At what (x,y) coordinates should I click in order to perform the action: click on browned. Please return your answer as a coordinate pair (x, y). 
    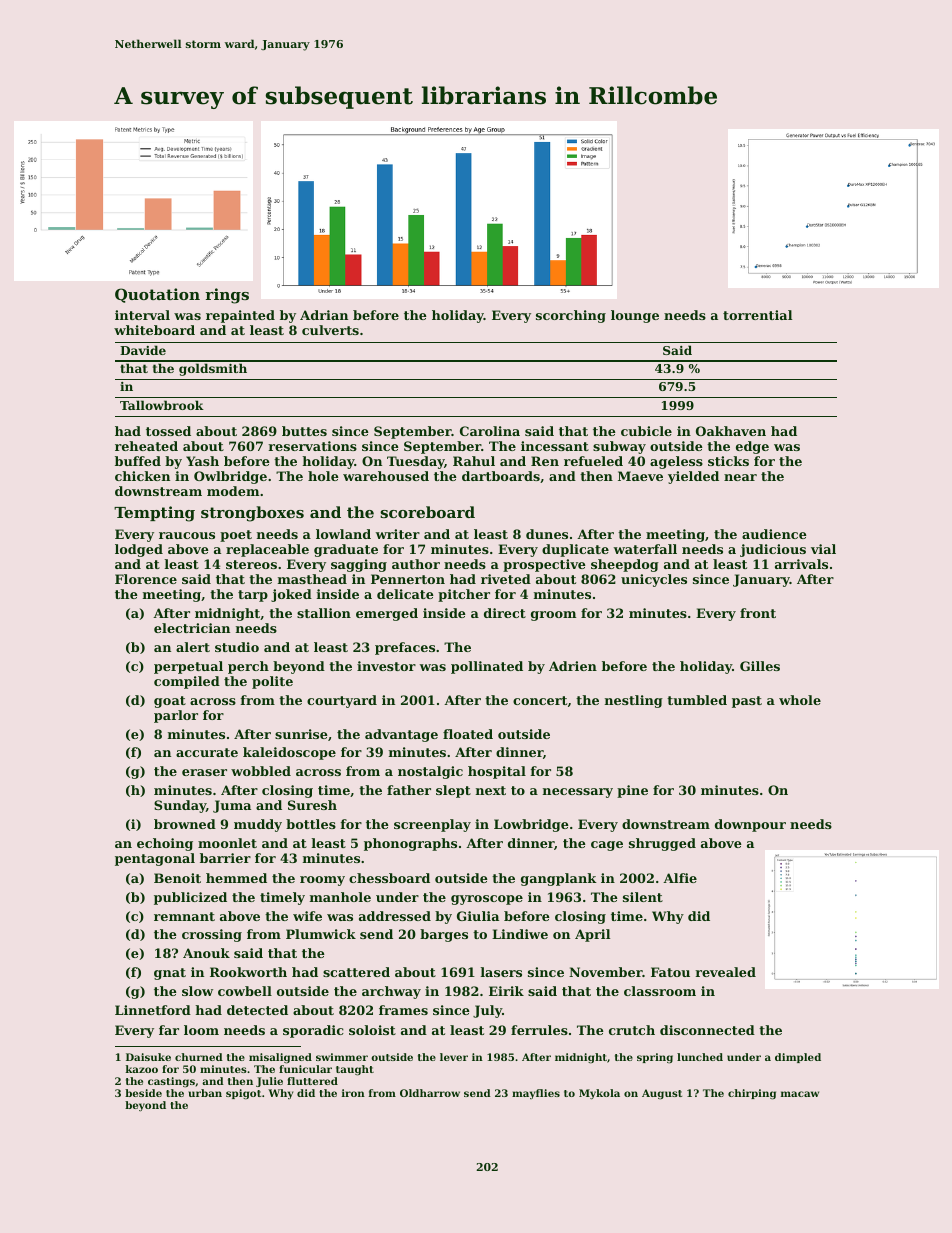
    Looking at the image, I should click on (185, 824).
